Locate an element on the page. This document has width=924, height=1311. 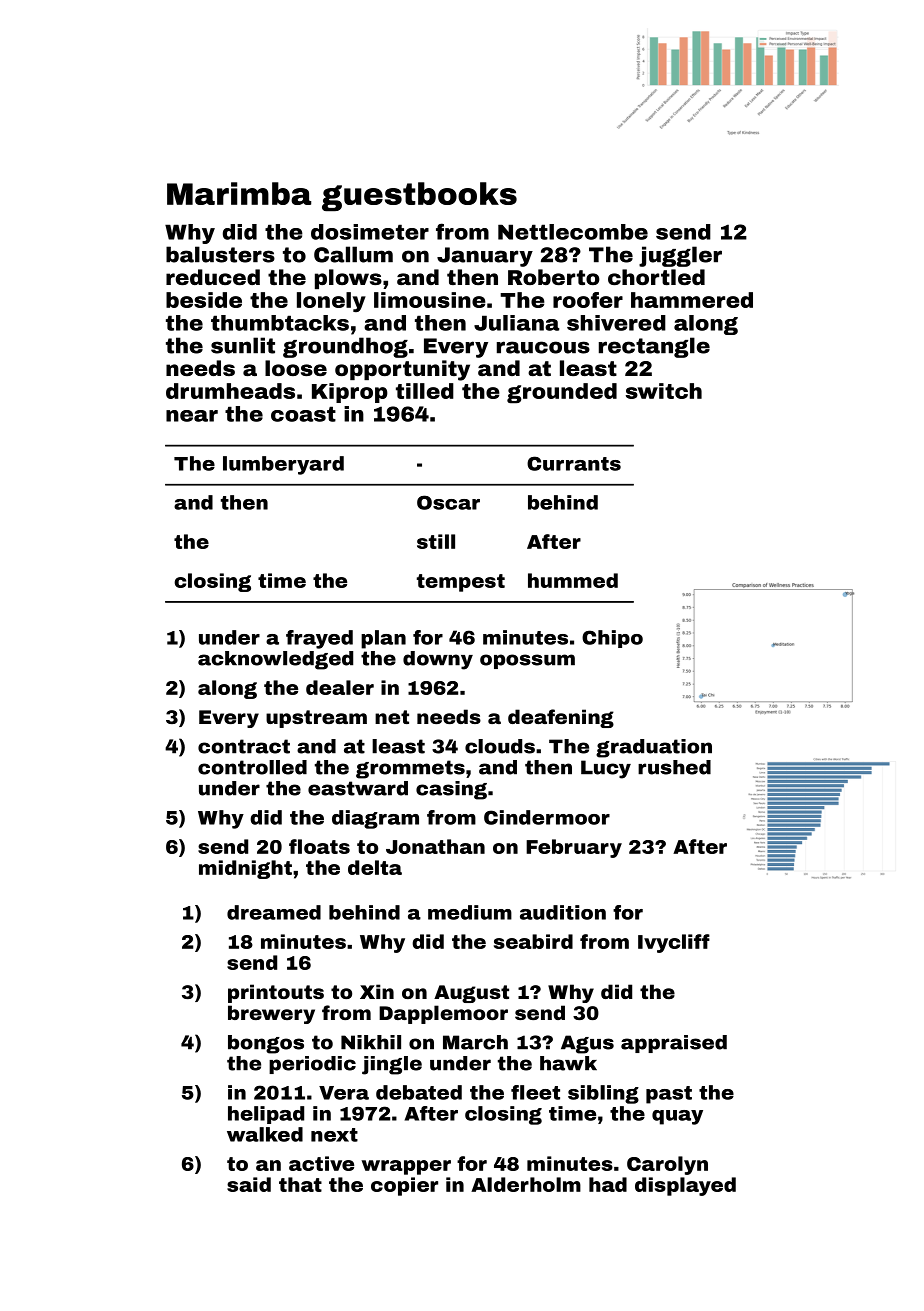
beside is located at coordinates (204, 300).
